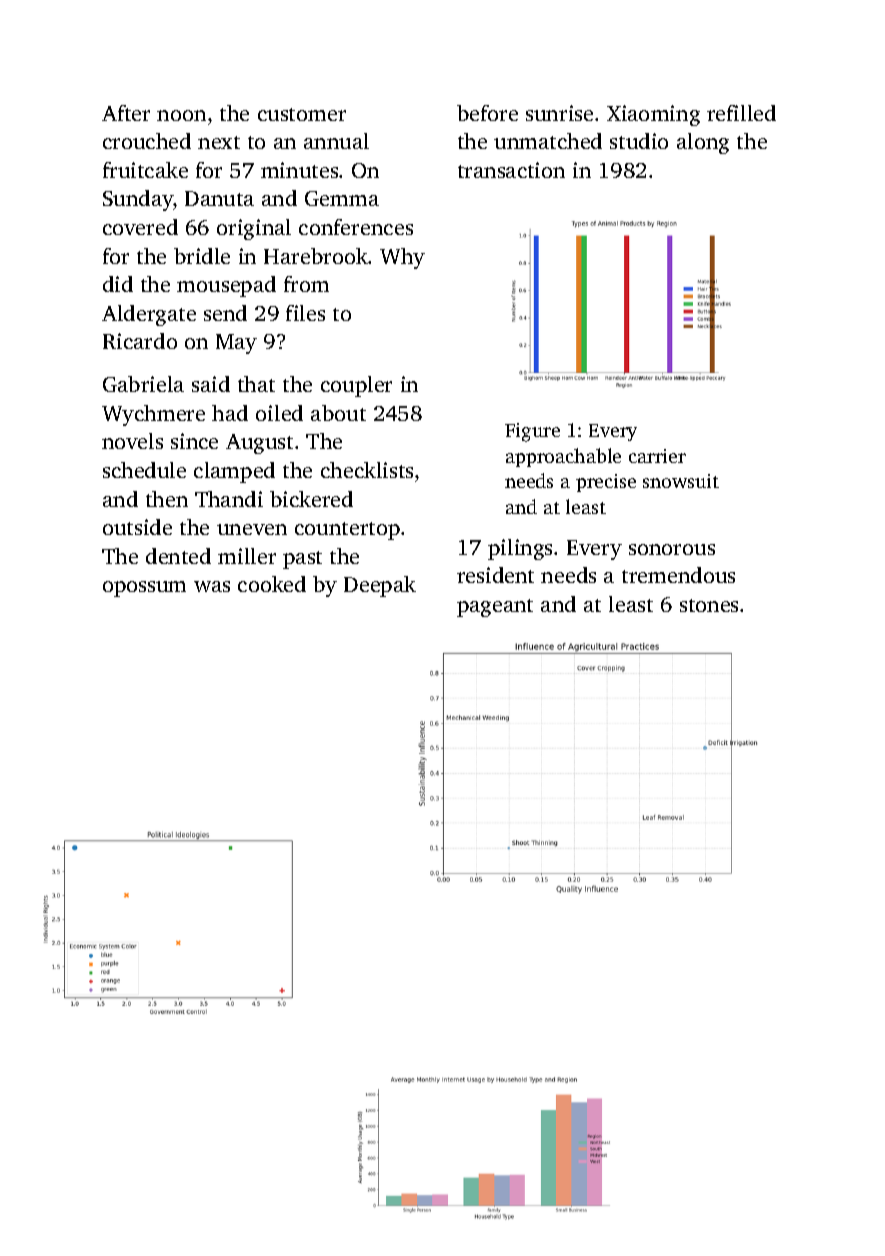  Describe the element at coordinates (254, 229) in the screenshot. I see `original` at that location.
